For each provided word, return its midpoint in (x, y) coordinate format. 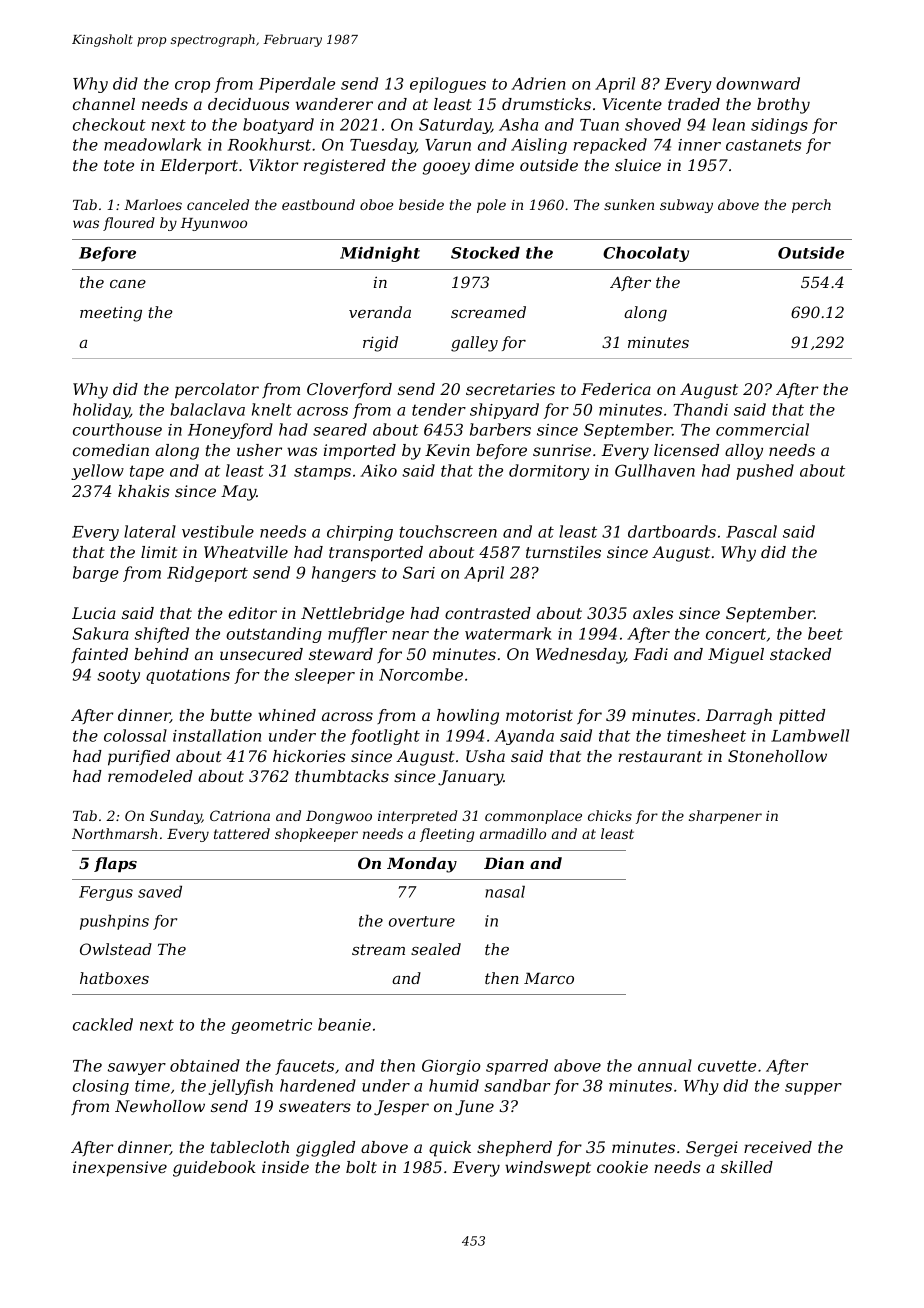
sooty (118, 676)
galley (474, 344)
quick (450, 1149)
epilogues (448, 85)
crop (192, 87)
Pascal (751, 531)
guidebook (214, 1169)
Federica (616, 389)
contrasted (488, 613)
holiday (101, 411)
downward (758, 83)
